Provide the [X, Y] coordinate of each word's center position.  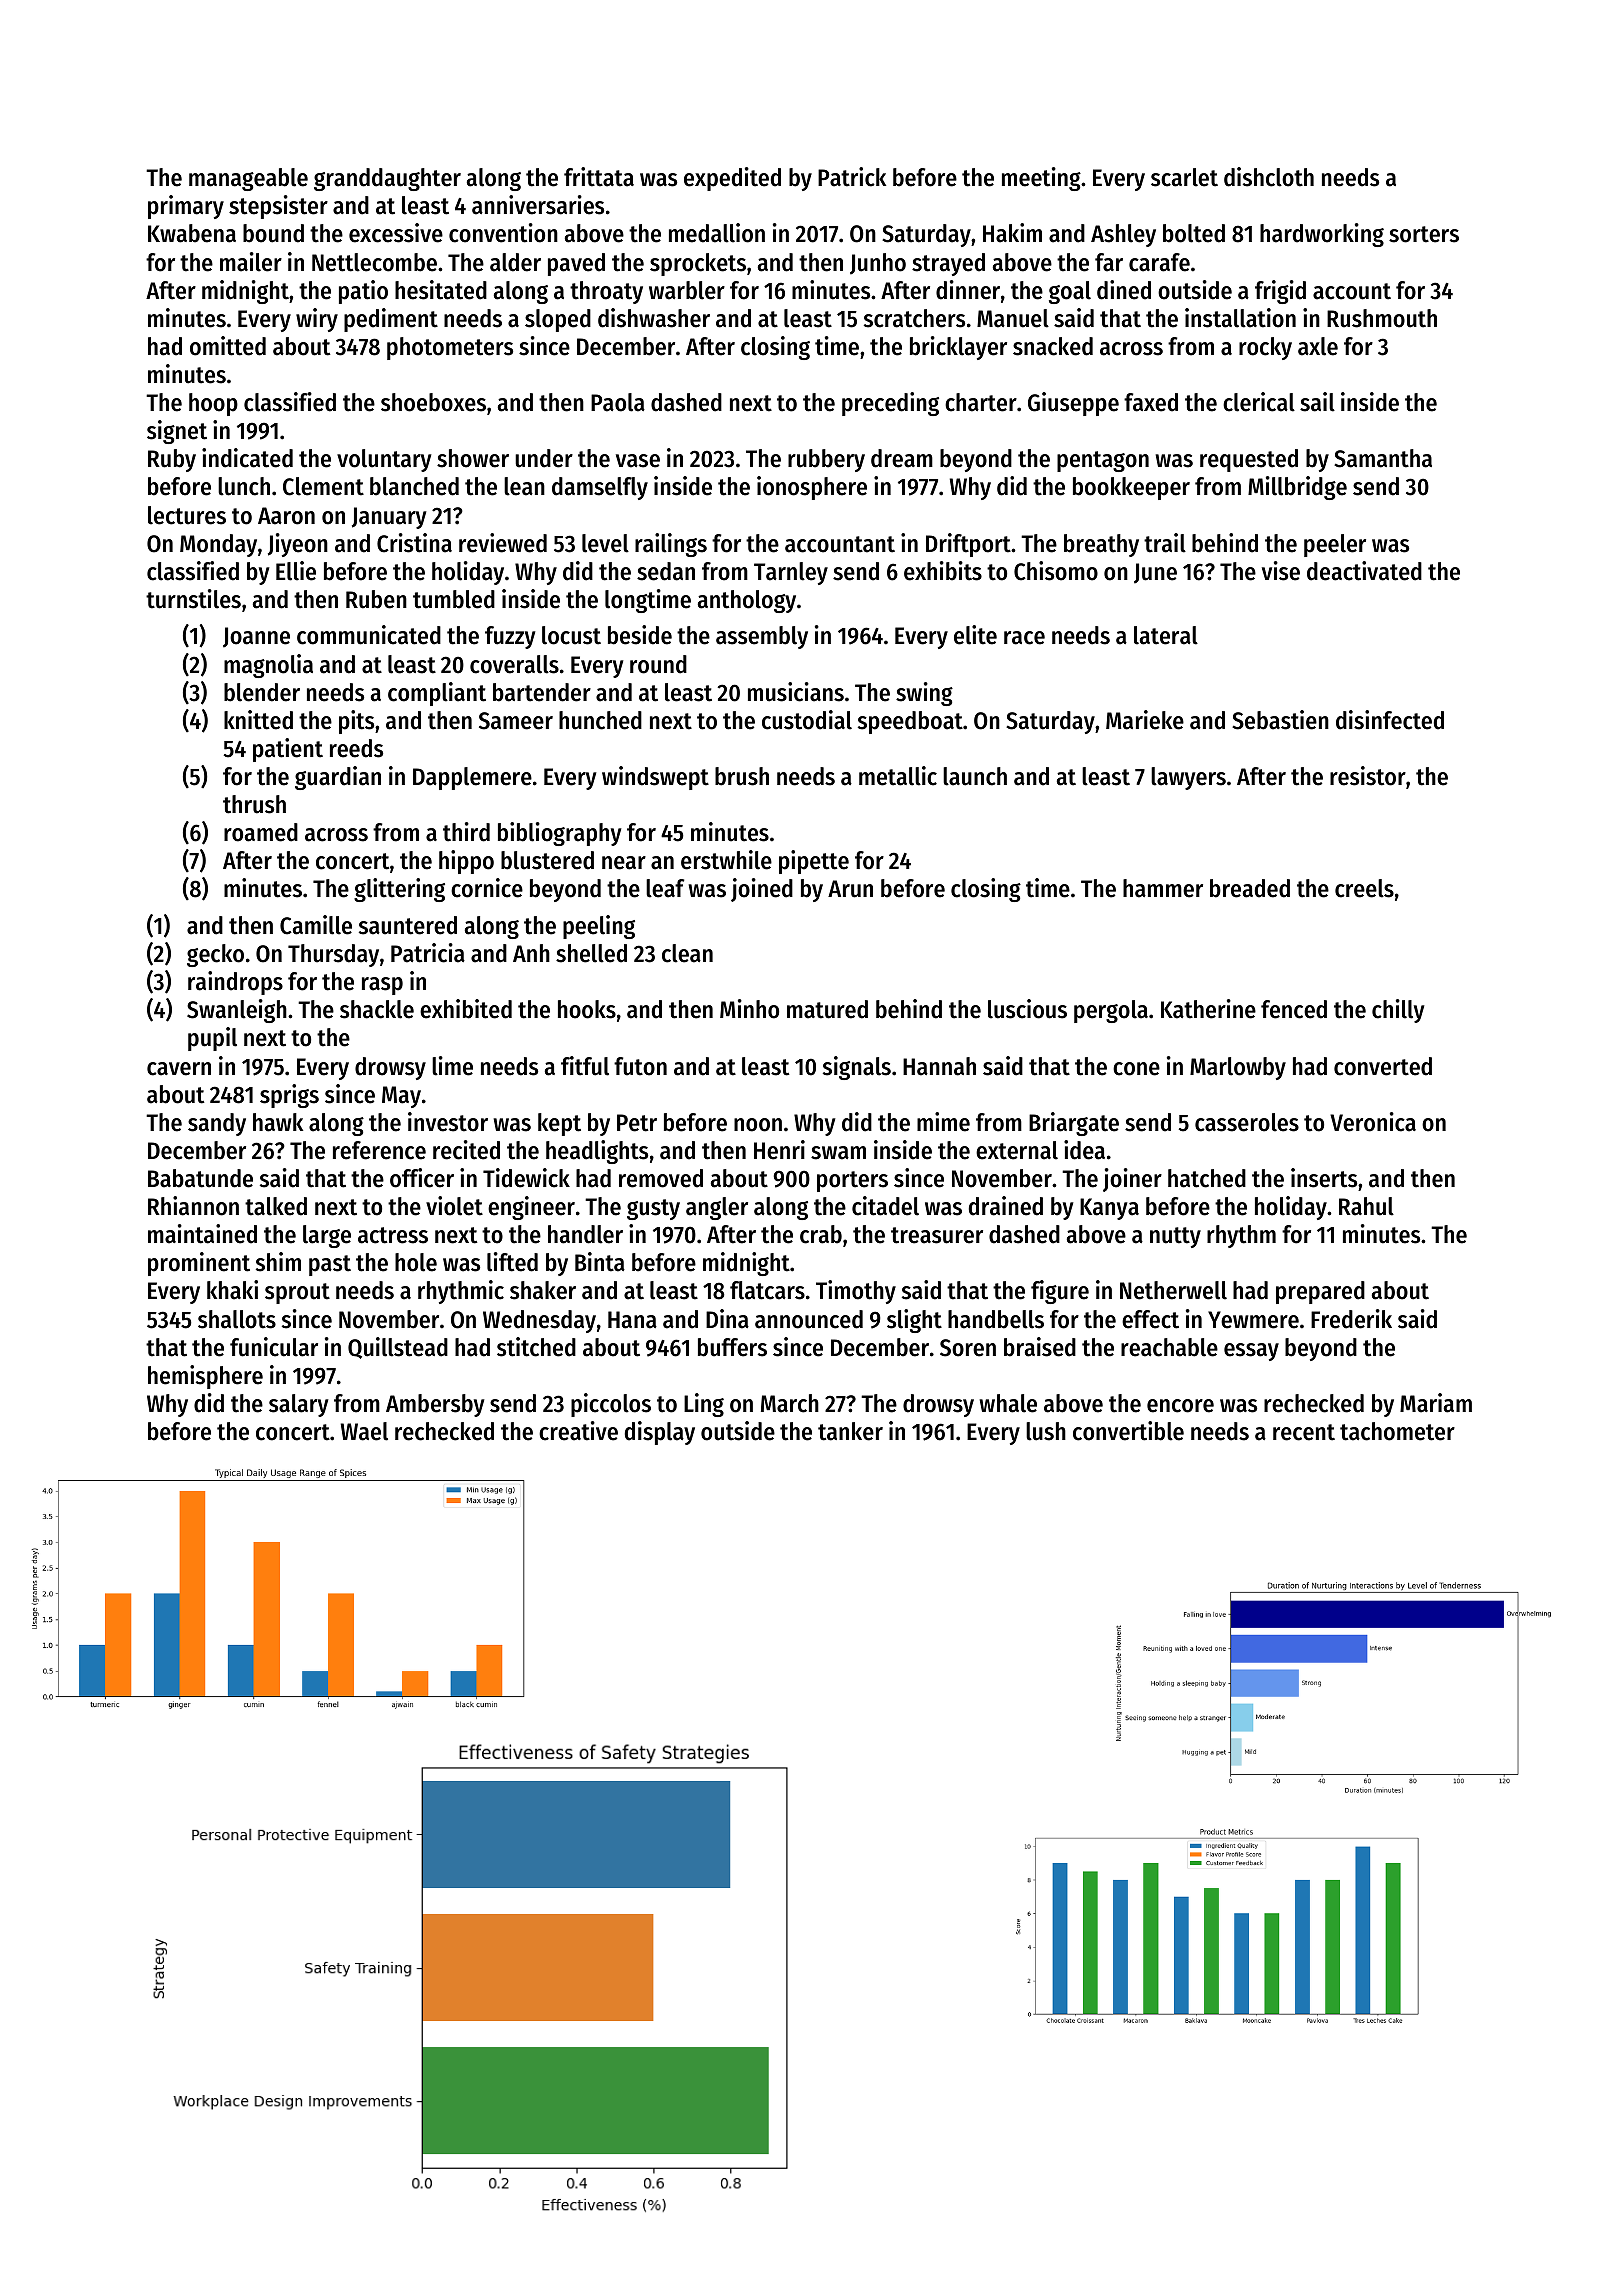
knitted [258, 720]
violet [454, 1206]
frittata [599, 177]
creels [1364, 888]
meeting [1041, 179]
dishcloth [1269, 177]
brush [742, 776]
